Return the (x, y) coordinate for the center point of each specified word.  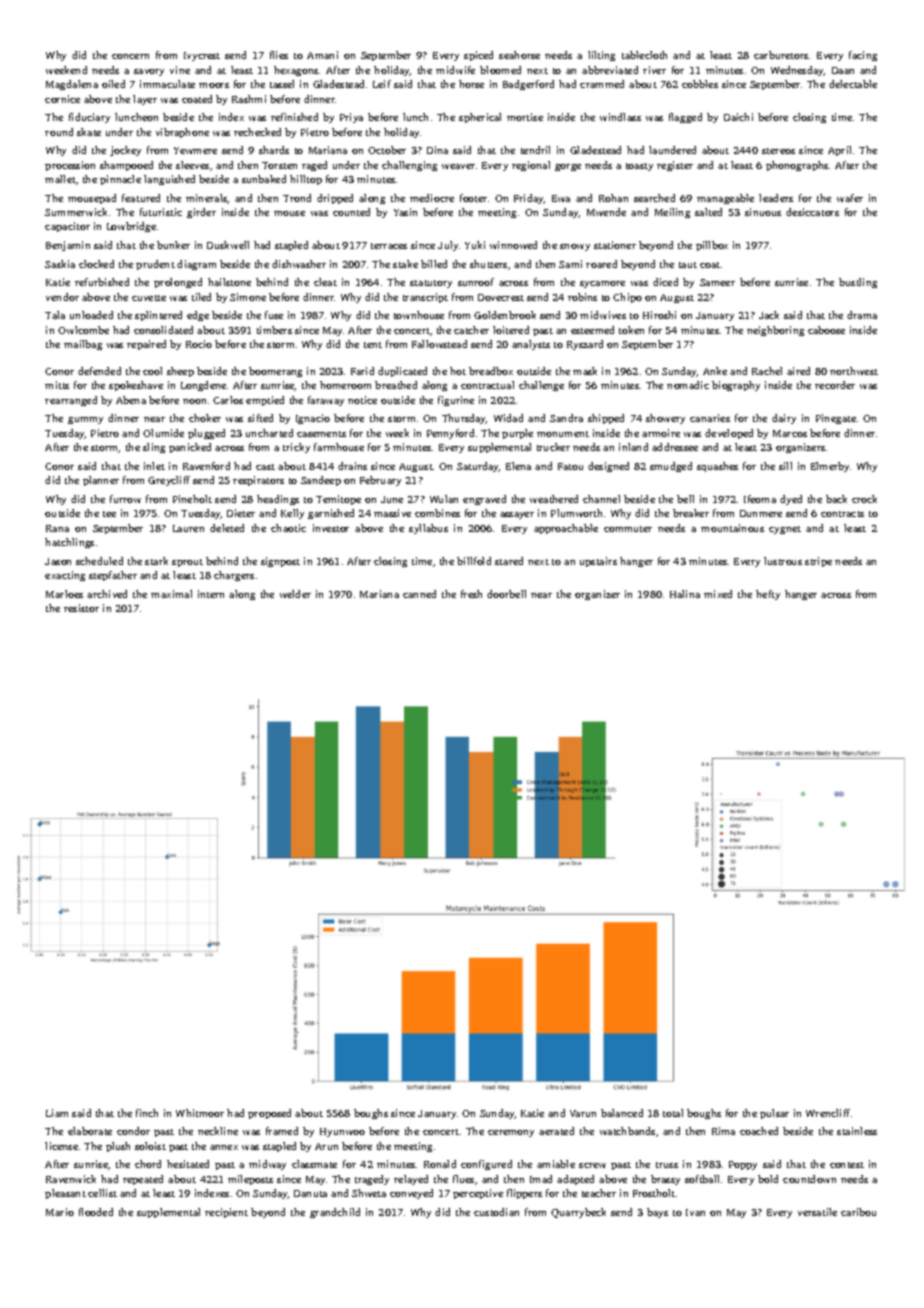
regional (531, 166)
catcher (471, 330)
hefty (768, 595)
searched (654, 198)
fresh (471, 594)
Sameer (717, 282)
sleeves (192, 165)
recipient (226, 1213)
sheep (180, 372)
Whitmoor (200, 1113)
